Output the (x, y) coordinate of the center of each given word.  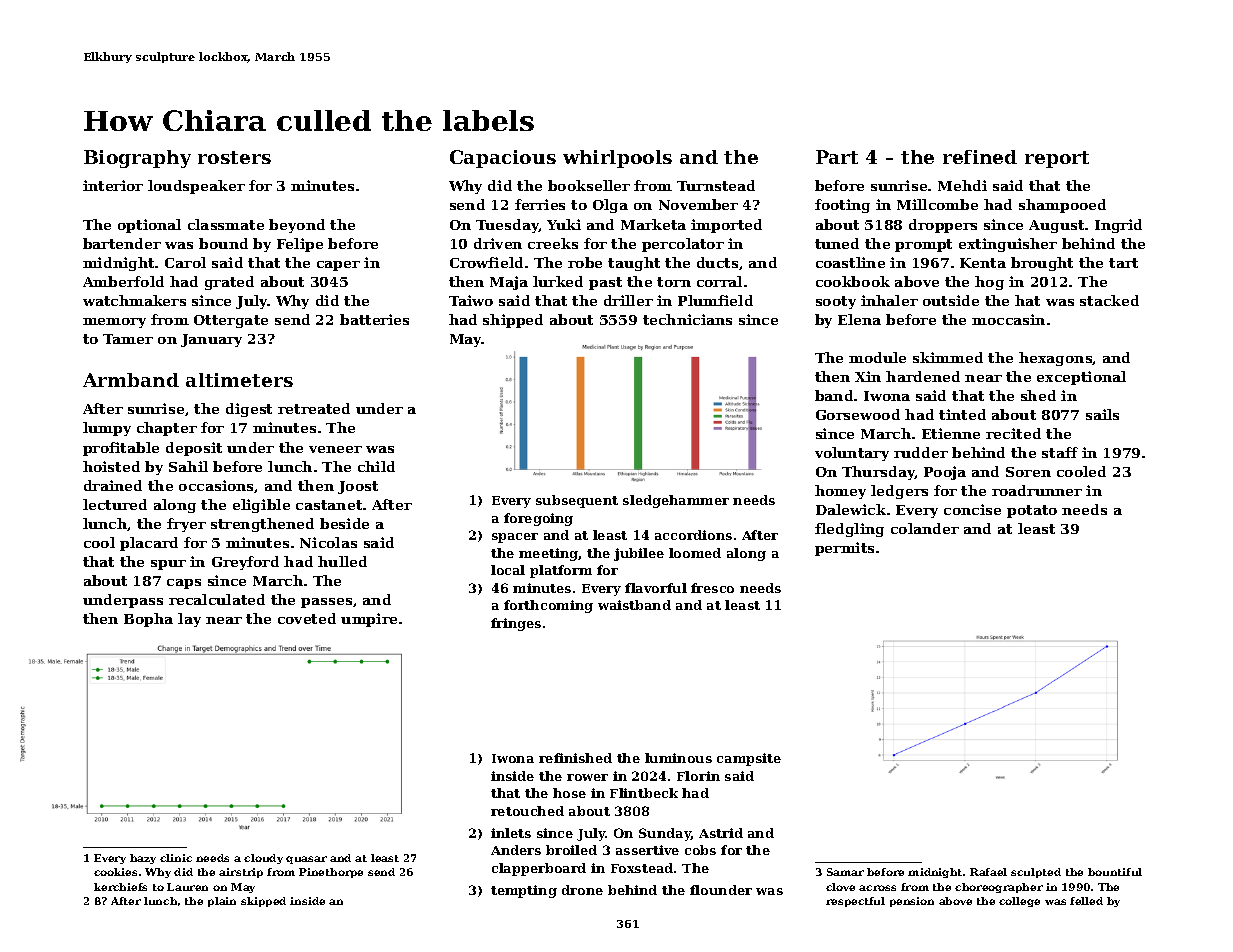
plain (222, 902)
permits (844, 549)
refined (980, 157)
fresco (712, 588)
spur (168, 565)
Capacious (503, 159)
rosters (234, 157)
